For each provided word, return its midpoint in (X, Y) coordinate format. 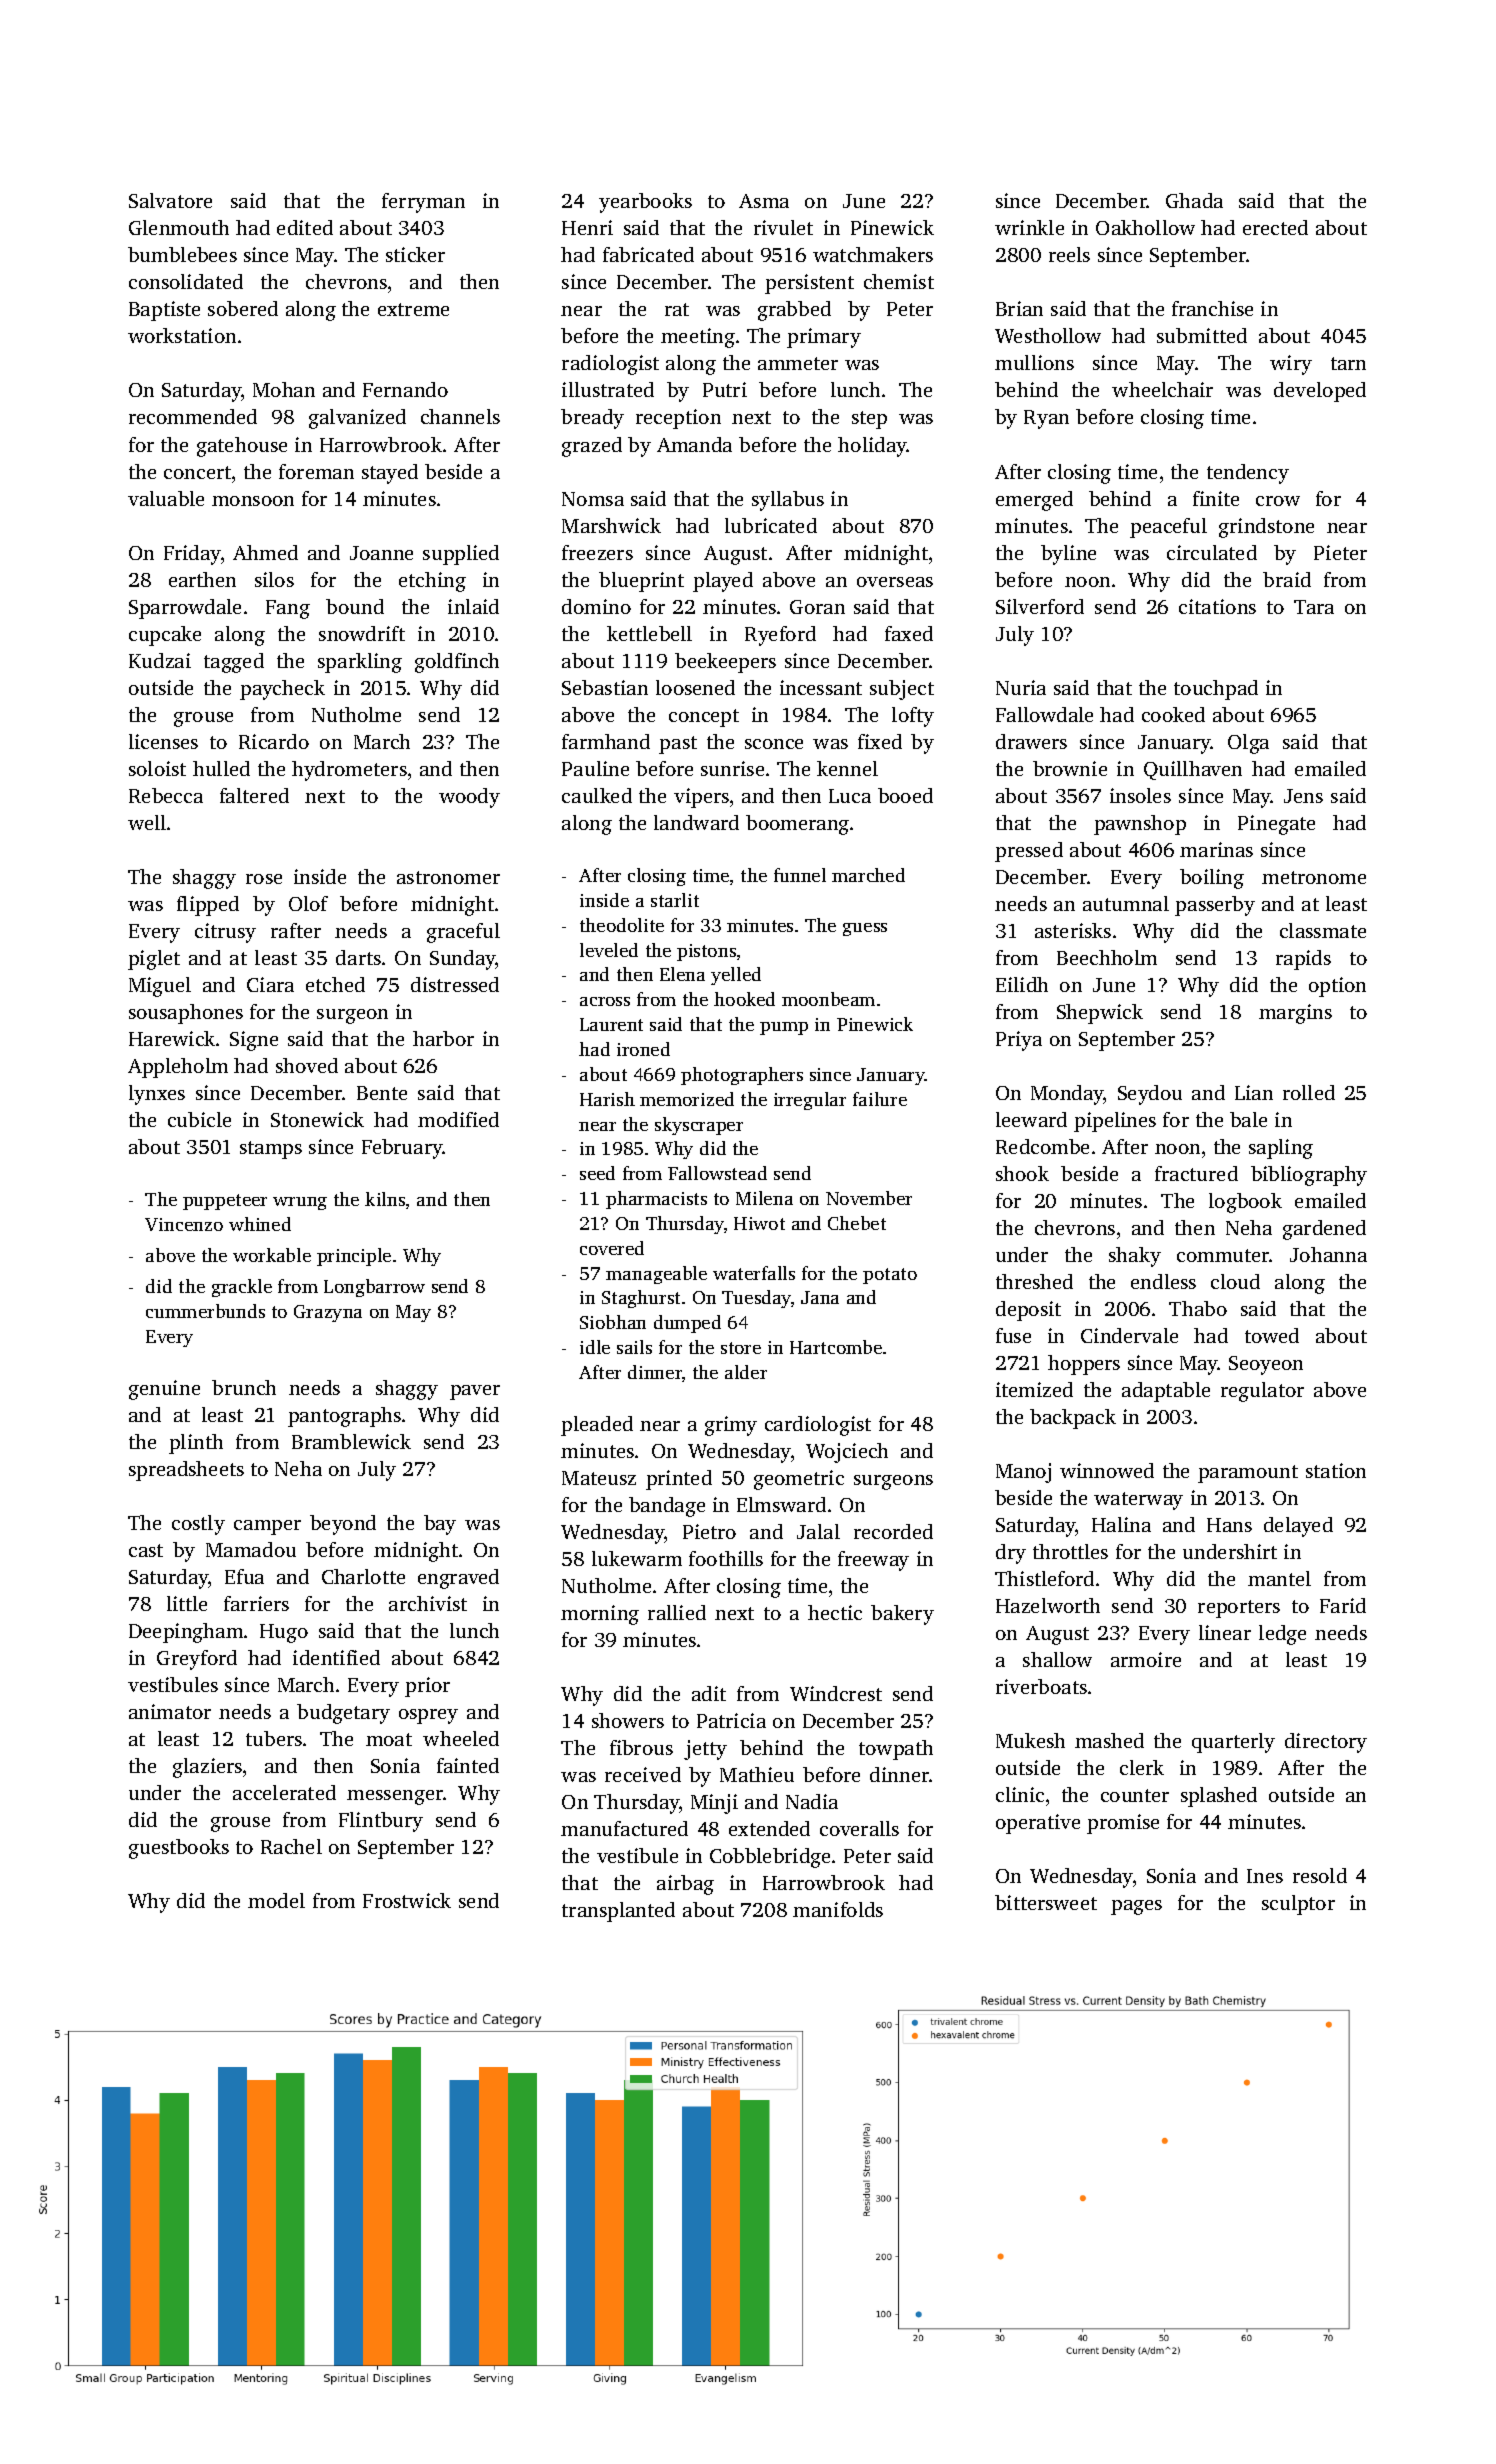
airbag (685, 1885)
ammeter (798, 363)
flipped (208, 906)
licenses (163, 741)
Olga (1248, 744)
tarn (1348, 363)
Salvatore (170, 200)
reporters (1239, 1609)
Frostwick (407, 1900)
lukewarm (637, 1558)
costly (198, 1525)
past (678, 745)
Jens (1303, 796)
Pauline (595, 768)
